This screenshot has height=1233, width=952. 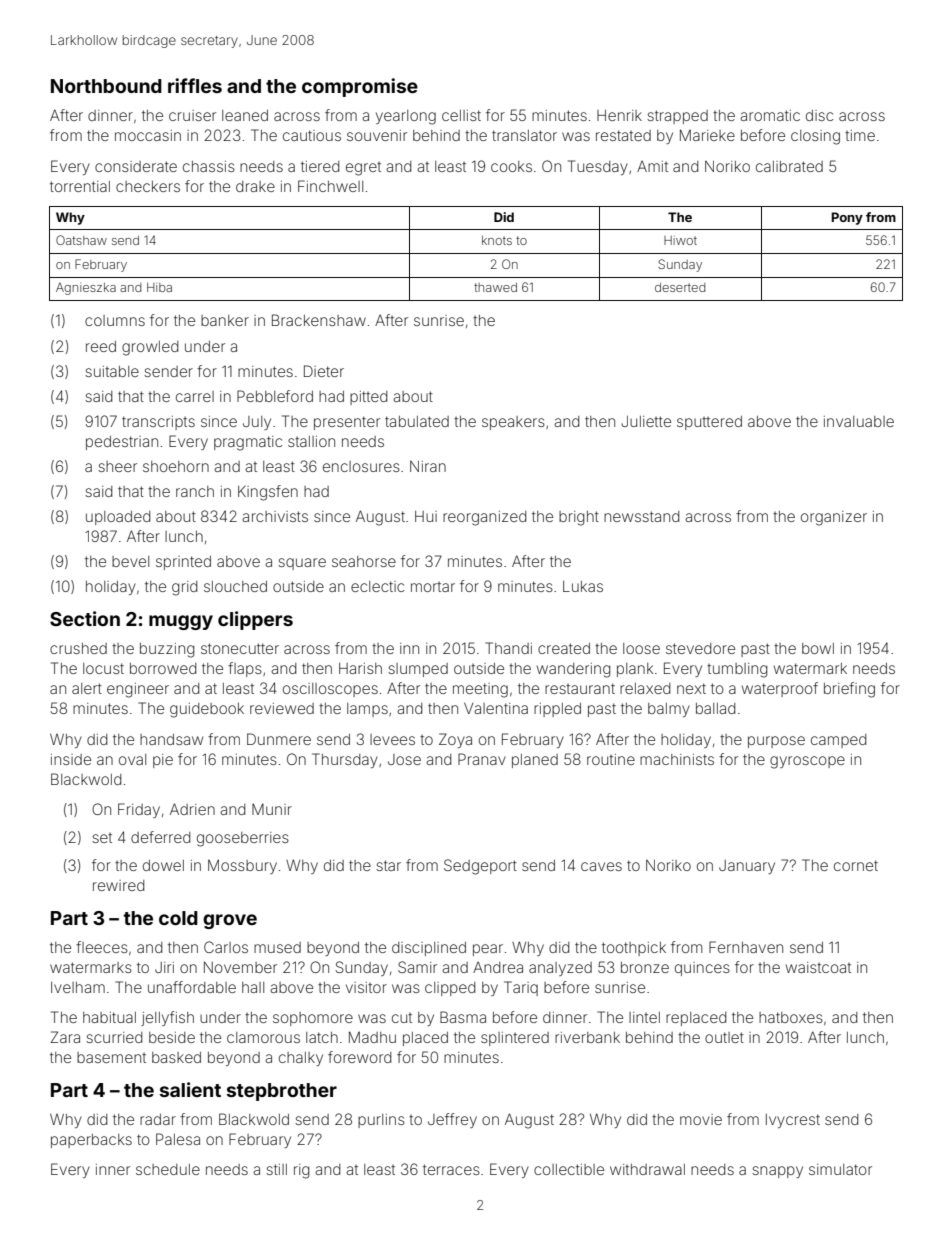 I want to click on Northbound, so click(x=106, y=86).
